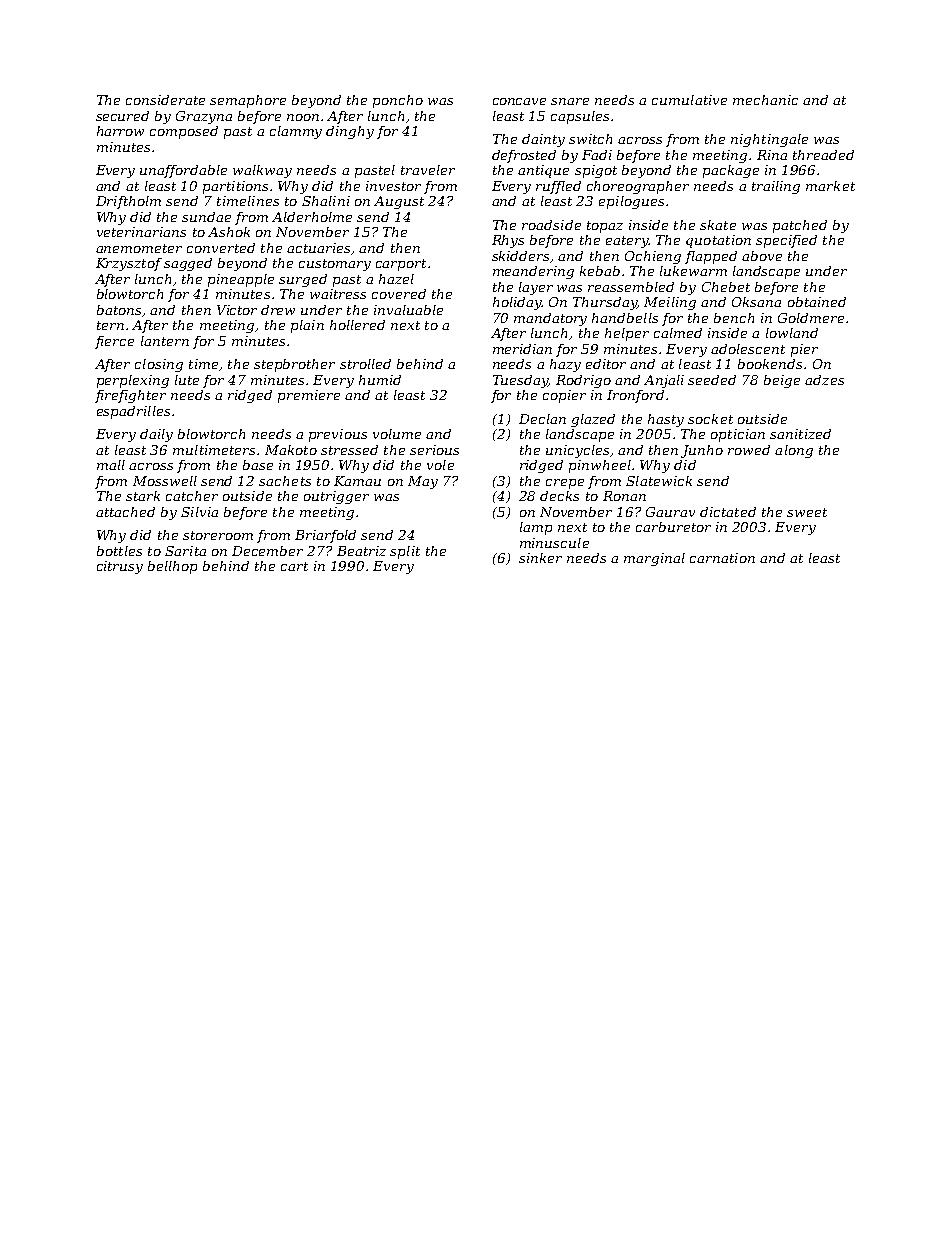 This document has width=952, height=1233. What do you see at coordinates (294, 566) in the document?
I see `cart` at bounding box center [294, 566].
